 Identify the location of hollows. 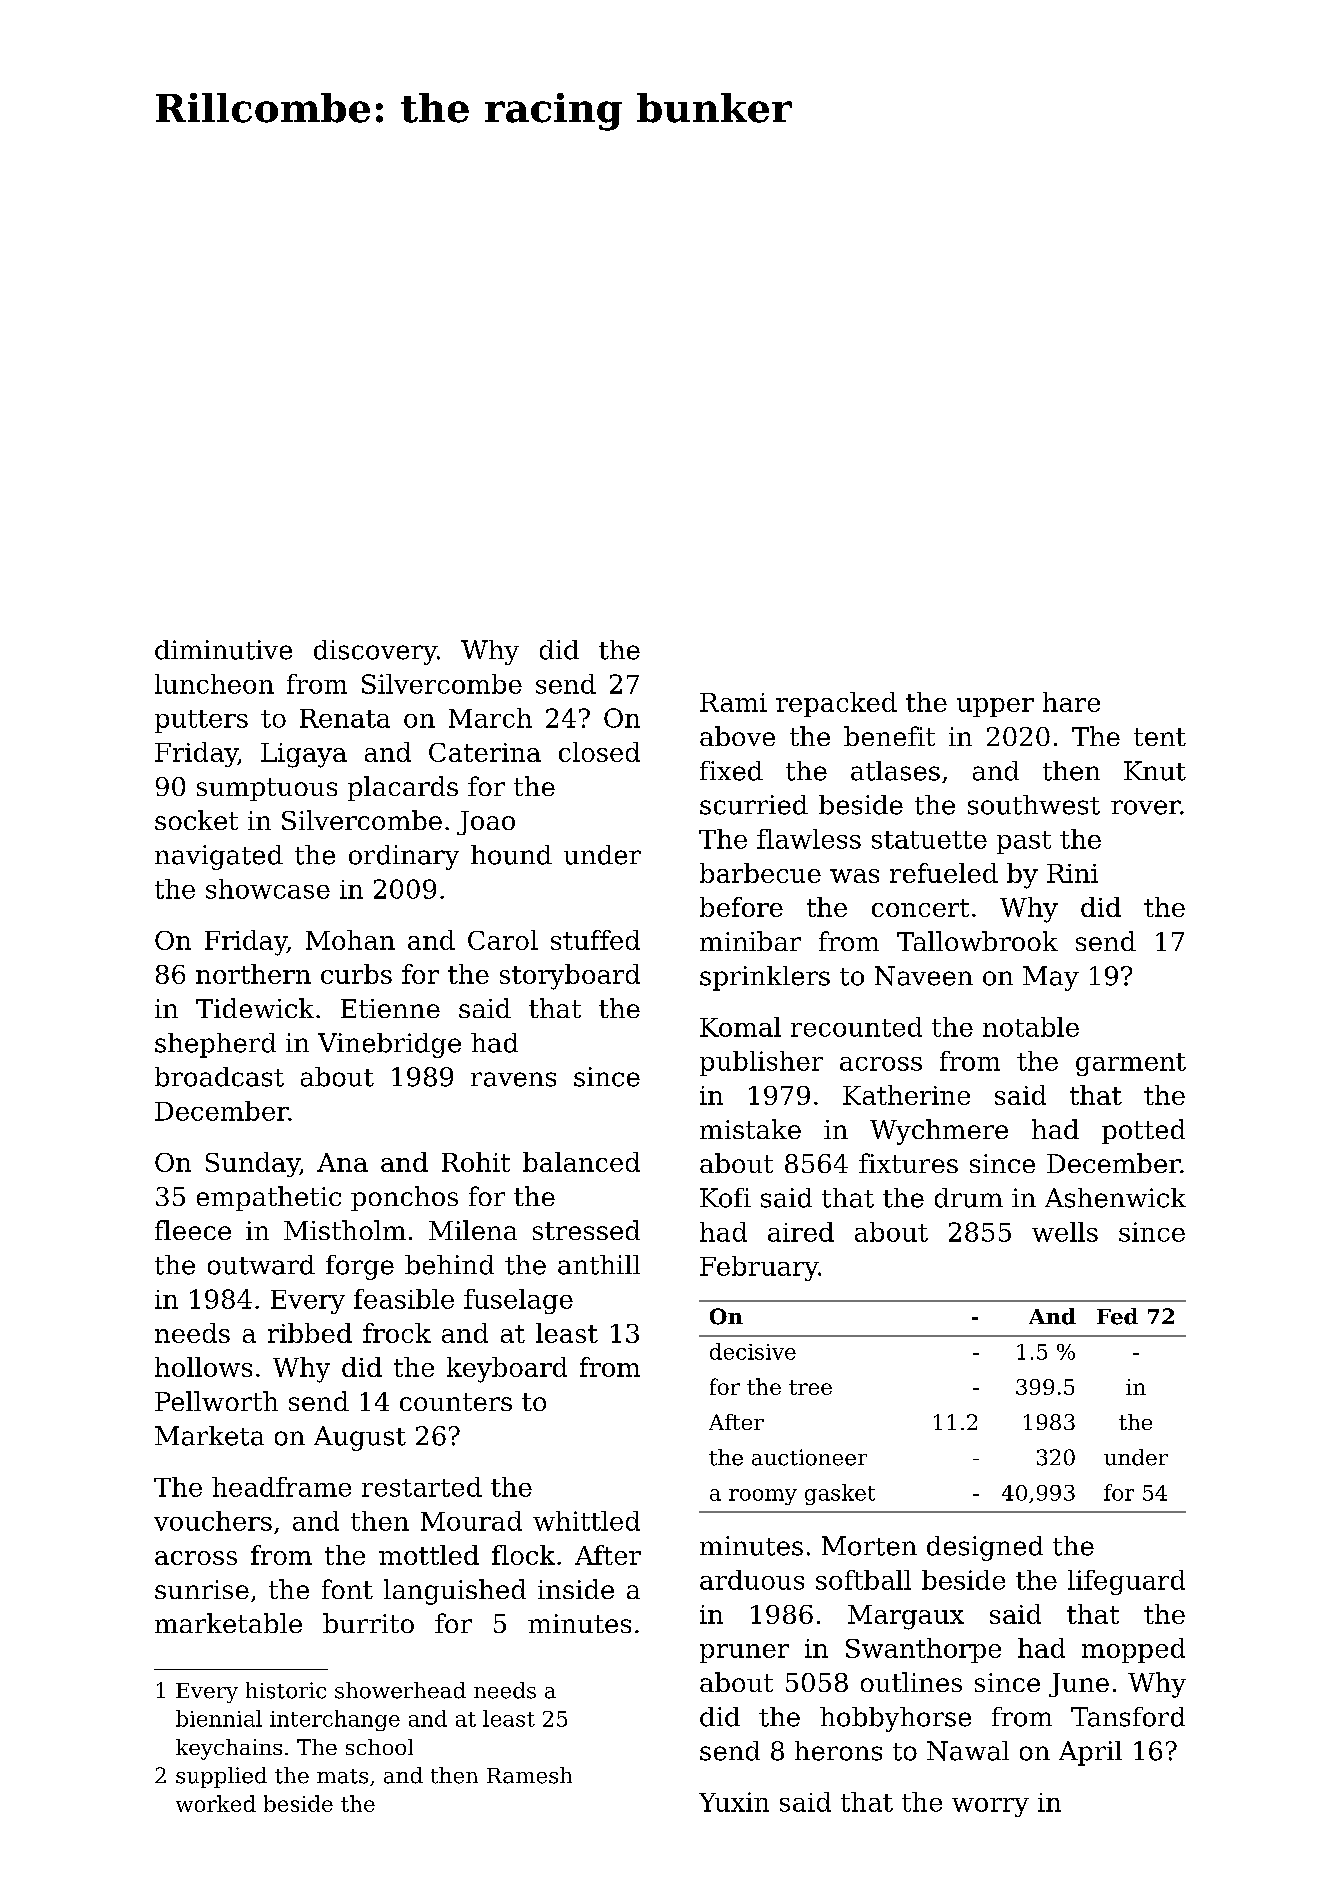
(203, 1367).
